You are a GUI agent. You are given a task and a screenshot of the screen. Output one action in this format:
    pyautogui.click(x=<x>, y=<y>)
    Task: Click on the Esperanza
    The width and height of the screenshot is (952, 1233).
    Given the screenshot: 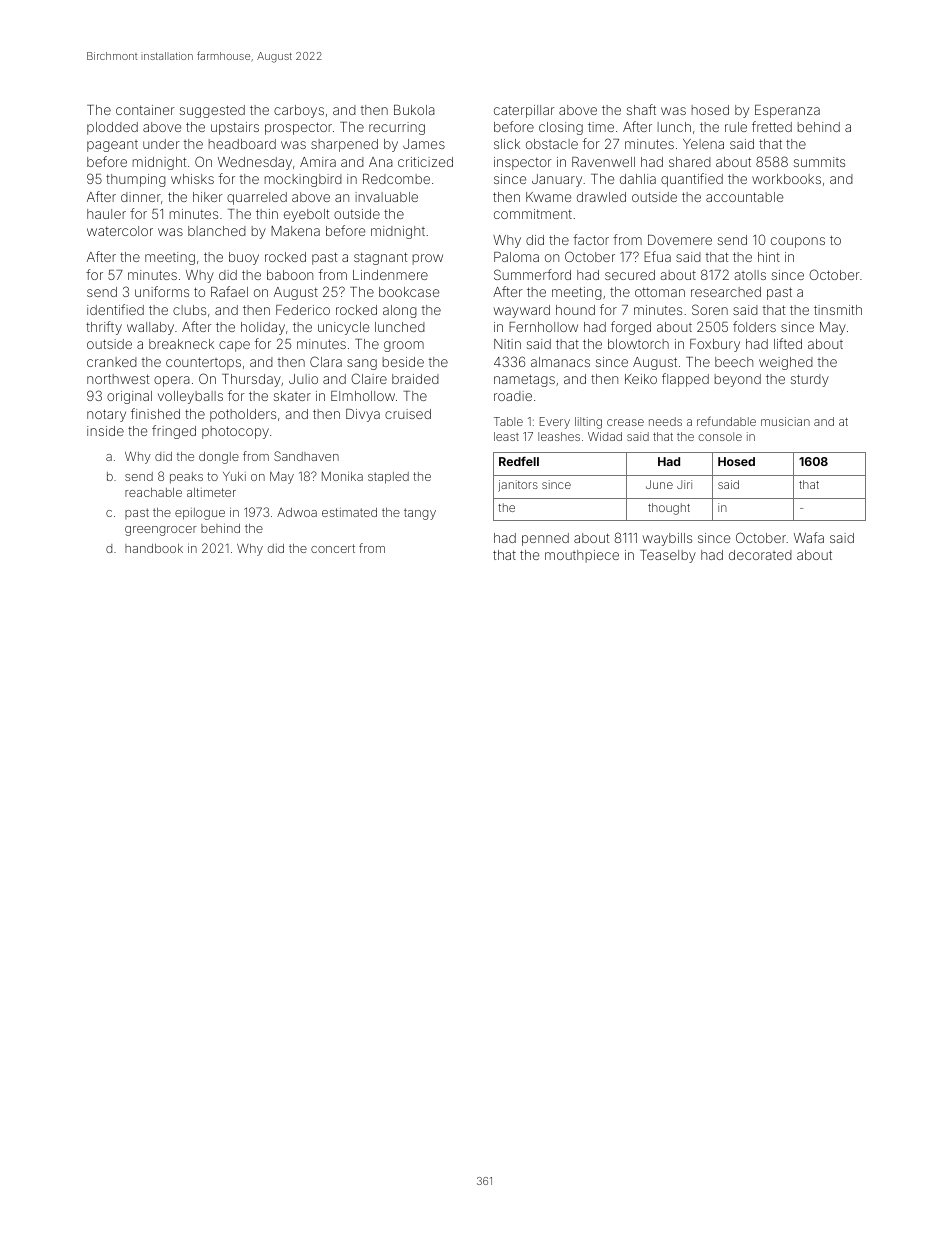 What is the action you would take?
    pyautogui.click(x=787, y=111)
